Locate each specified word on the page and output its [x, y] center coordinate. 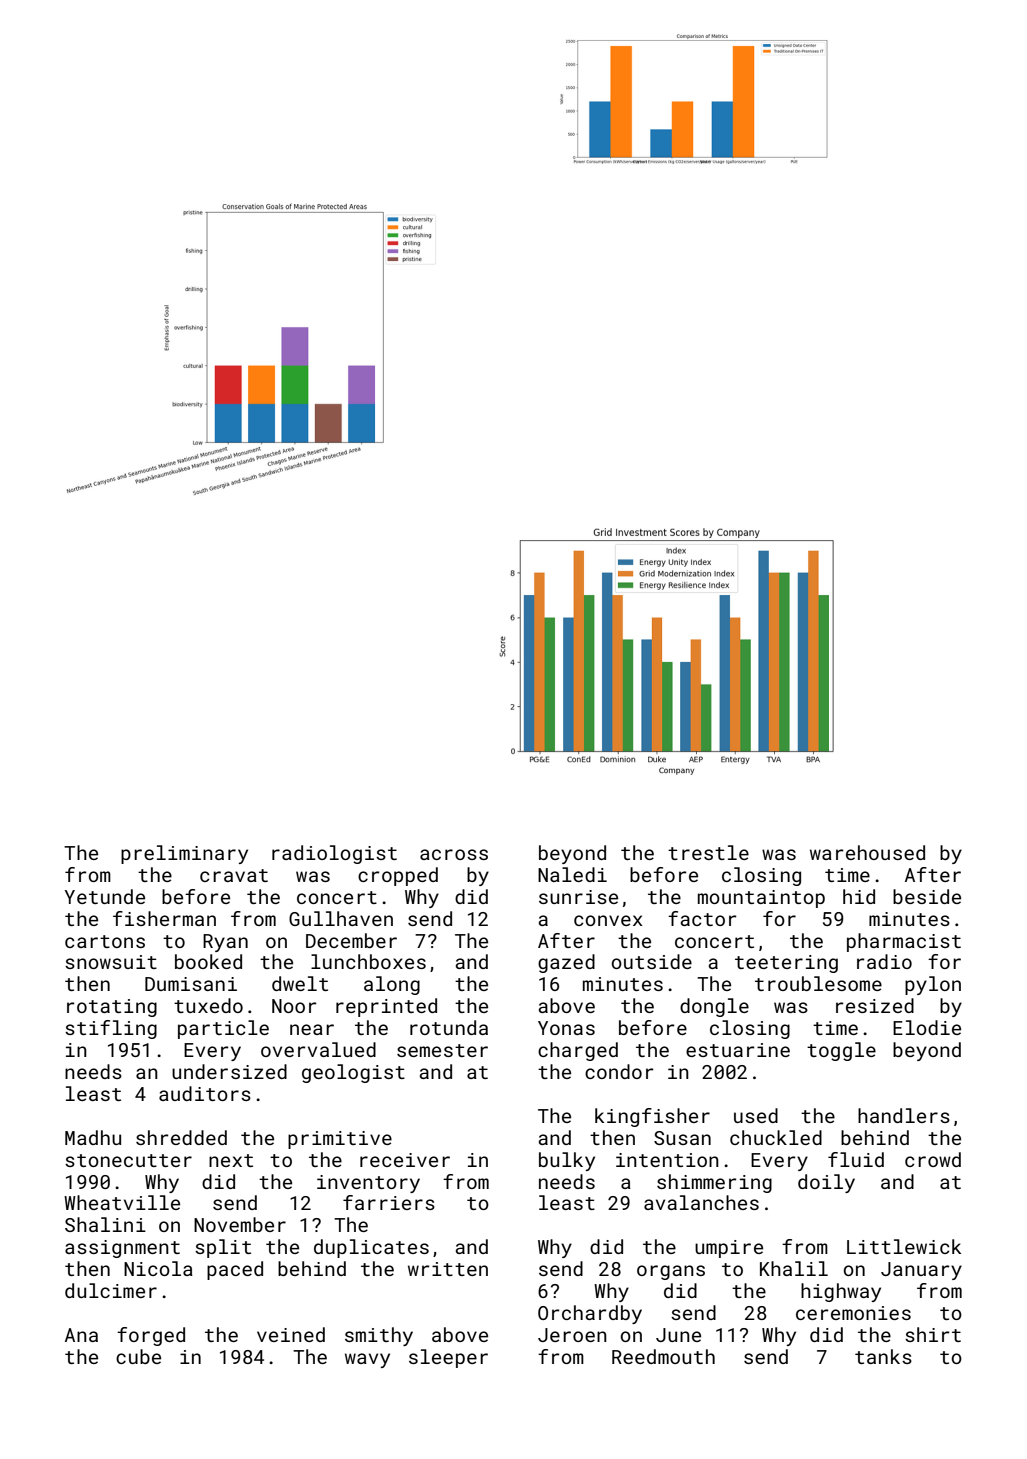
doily [826, 1183]
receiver [405, 1160]
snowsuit [111, 962]
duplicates [371, 1248]
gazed [566, 963]
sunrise [578, 897]
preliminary [184, 854]
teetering [786, 964]
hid [859, 896]
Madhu [93, 1137]
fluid [856, 1159]
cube [138, 1356]
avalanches [701, 1202]
